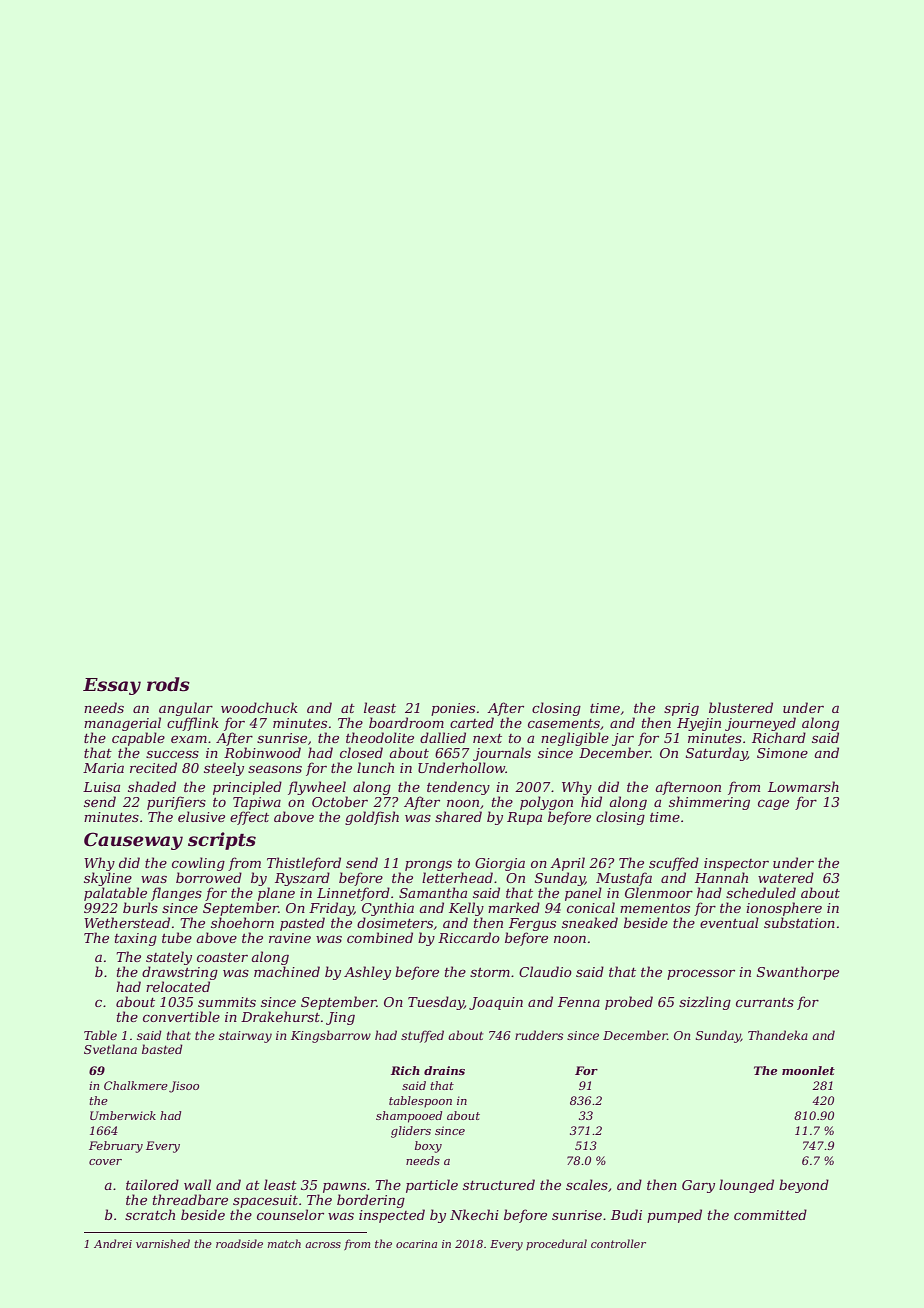  I want to click on beyond, so click(804, 1186).
